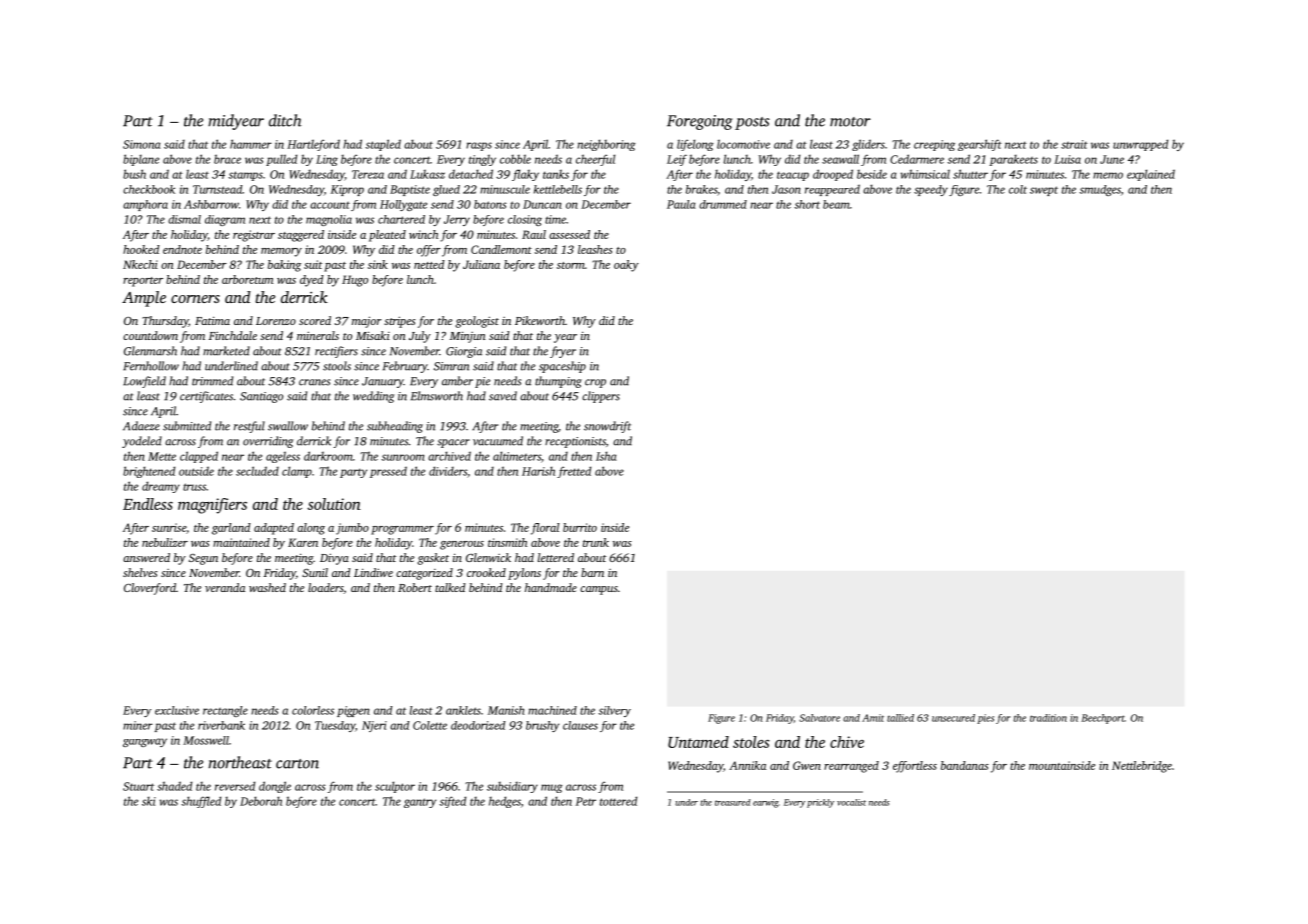 Image resolution: width=1308 pixels, height=924 pixels. I want to click on swept, so click(1044, 191).
